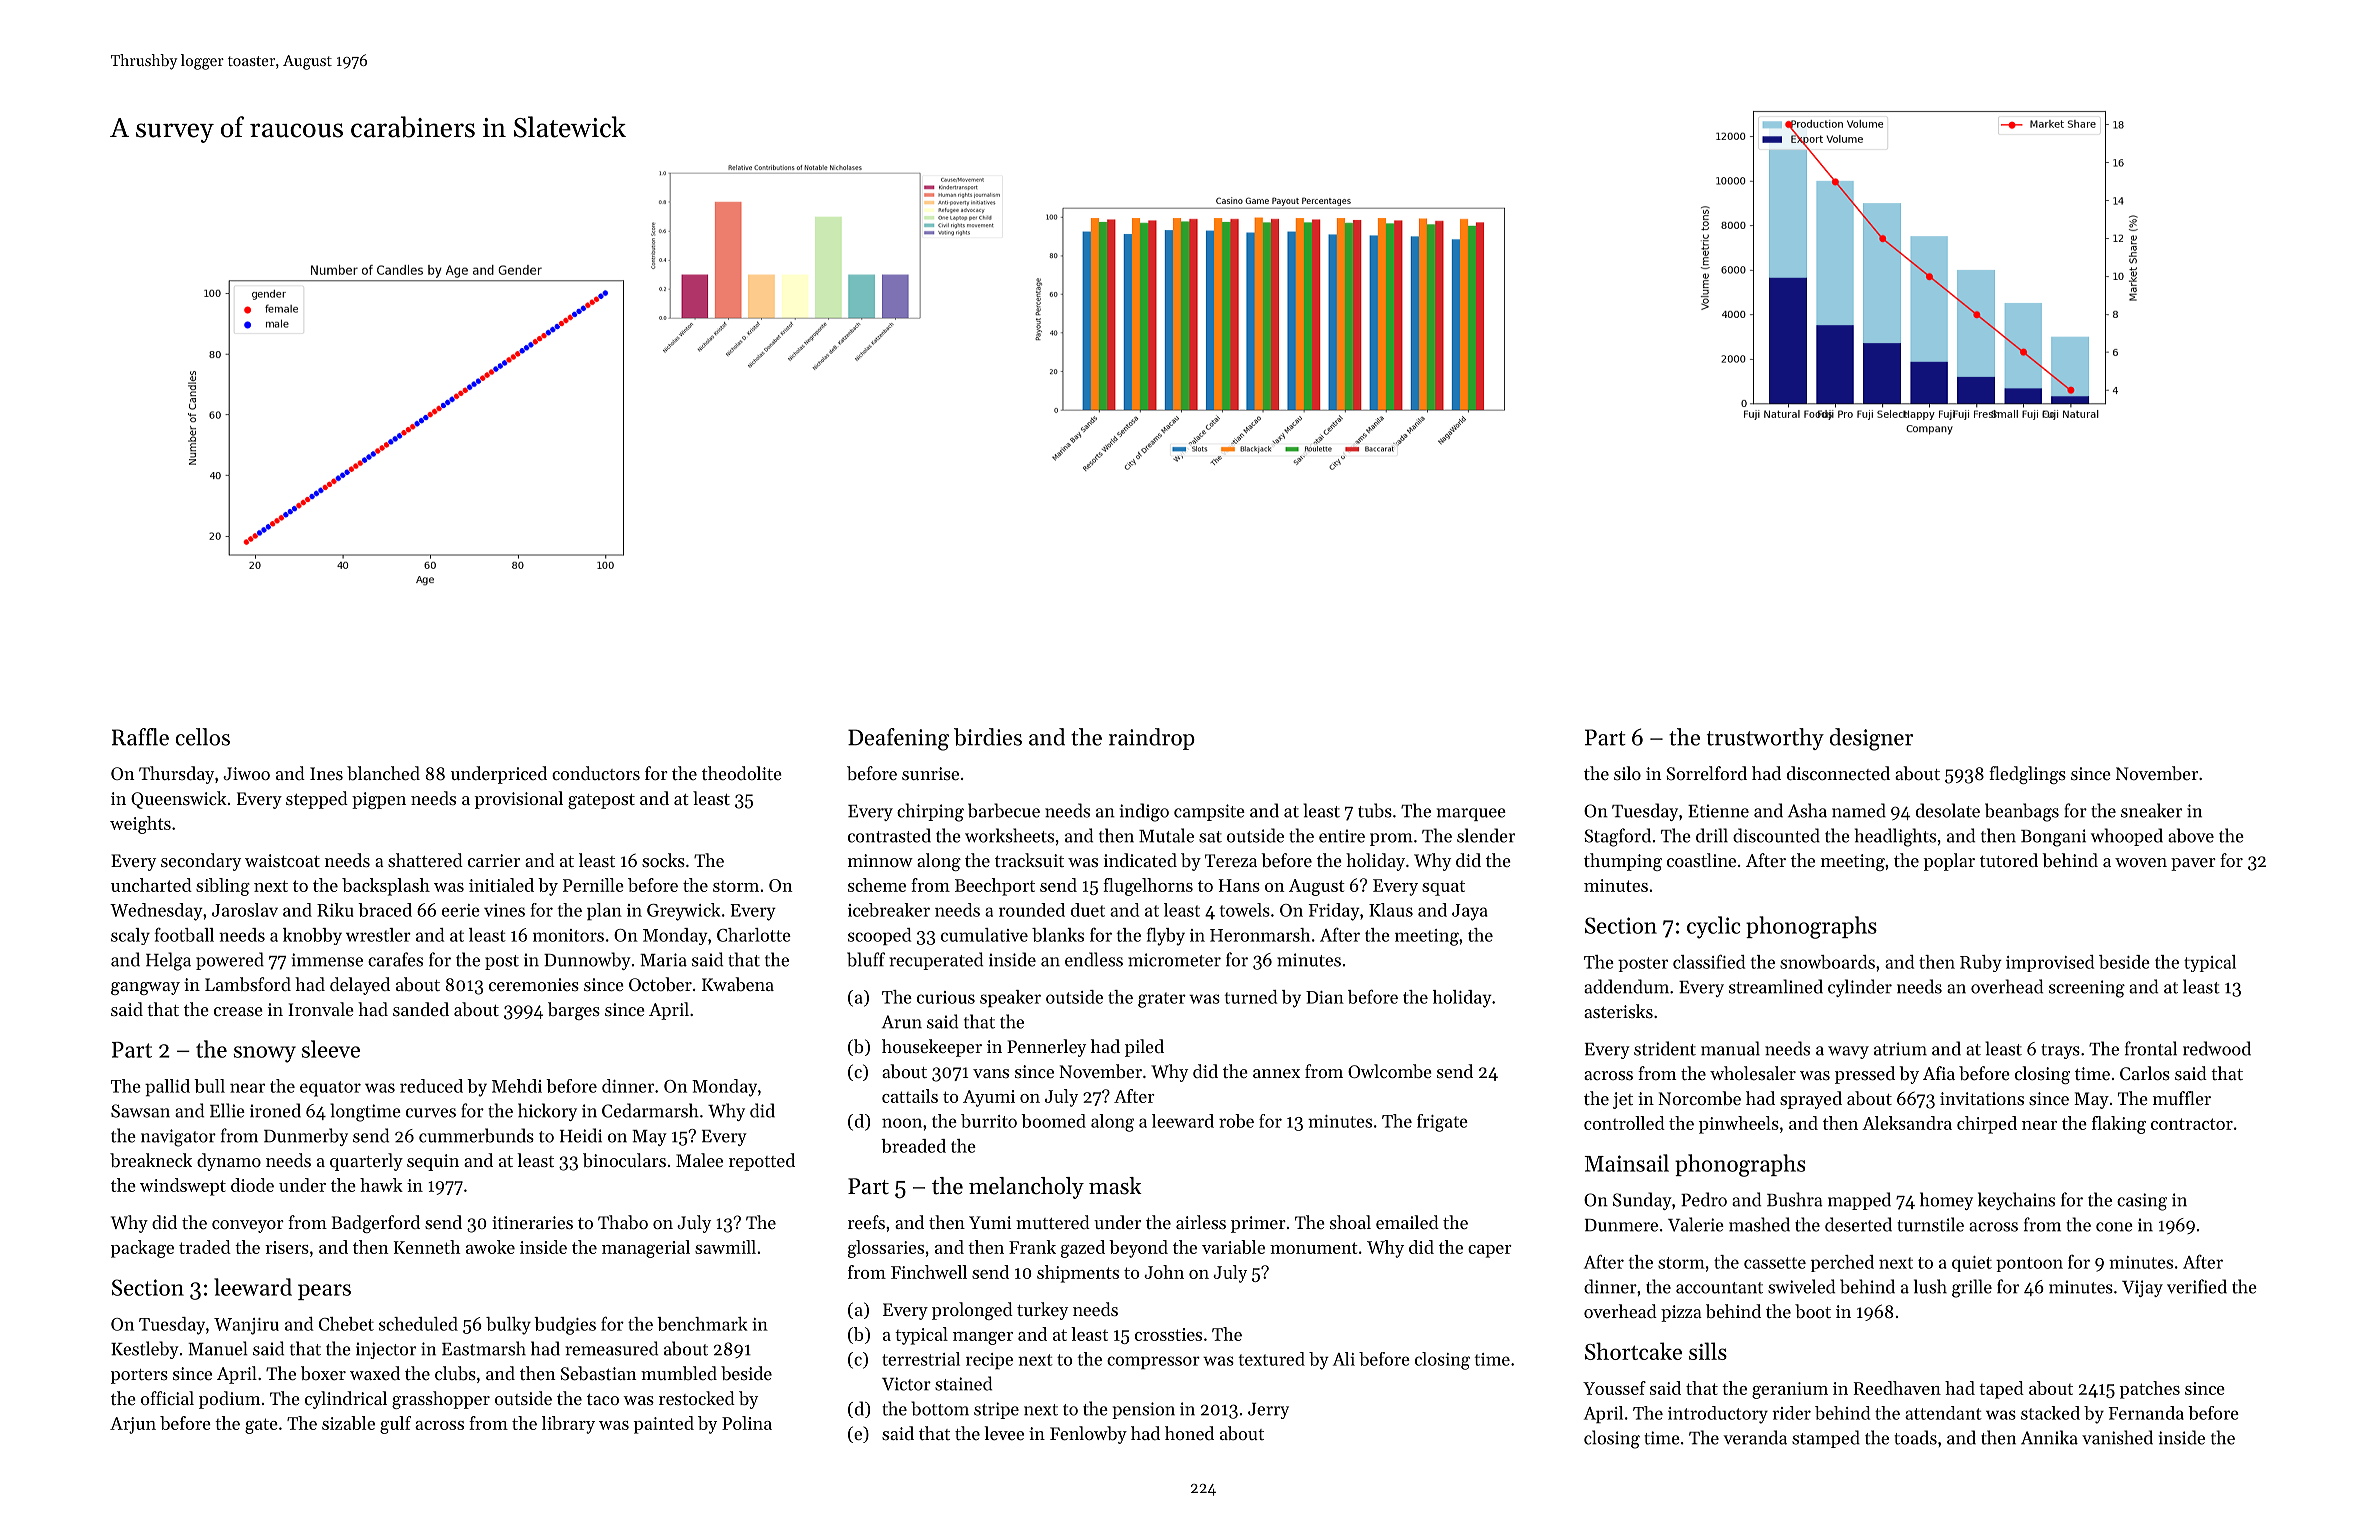  What do you see at coordinates (1189, 1433) in the image?
I see `honed` at bounding box center [1189, 1433].
